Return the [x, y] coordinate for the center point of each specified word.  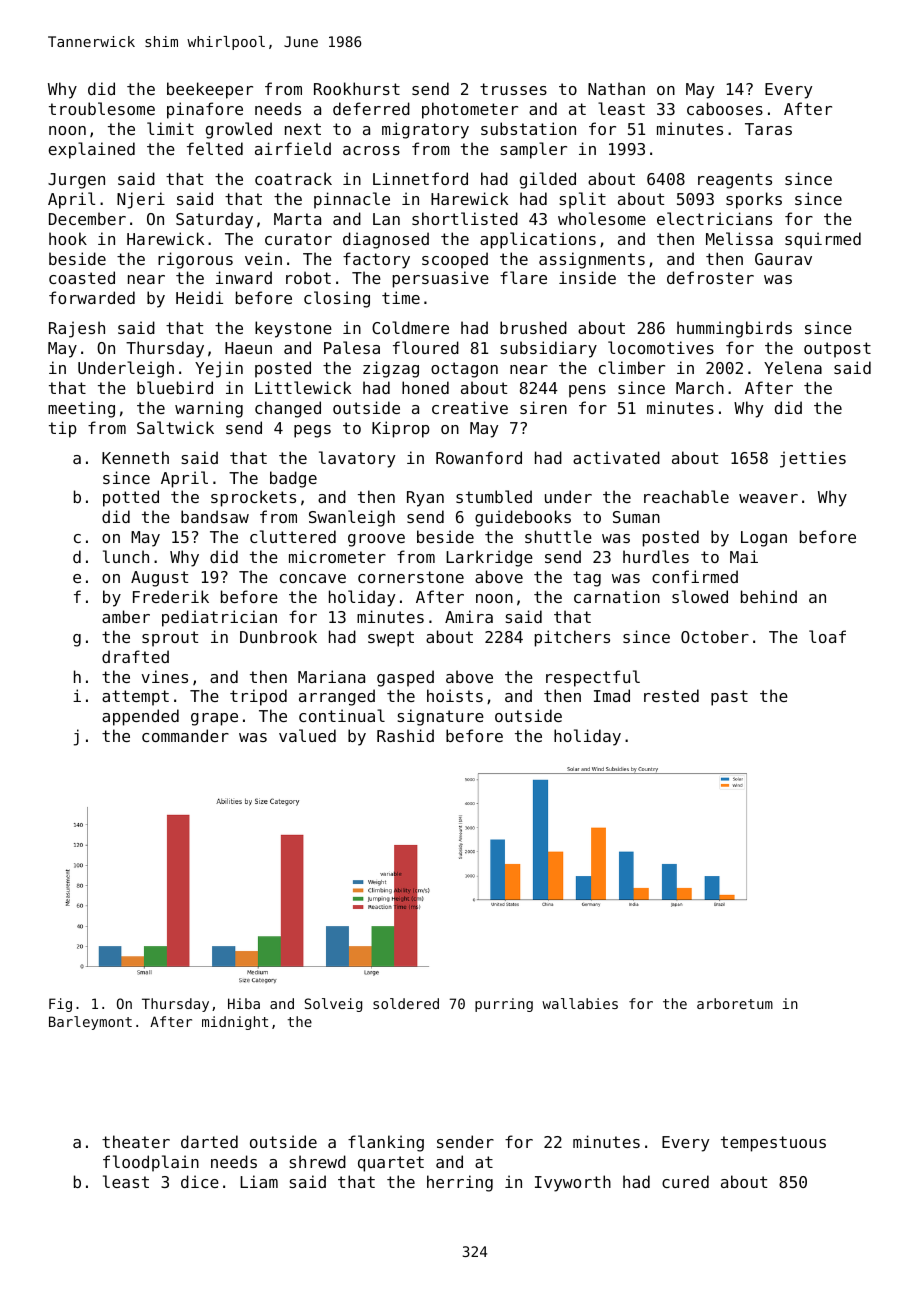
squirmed [823, 240]
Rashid [405, 735]
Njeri [141, 200]
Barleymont [90, 1023]
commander [185, 735]
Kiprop [401, 429]
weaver [768, 498]
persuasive [441, 279]
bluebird [175, 387]
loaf [827, 636]
